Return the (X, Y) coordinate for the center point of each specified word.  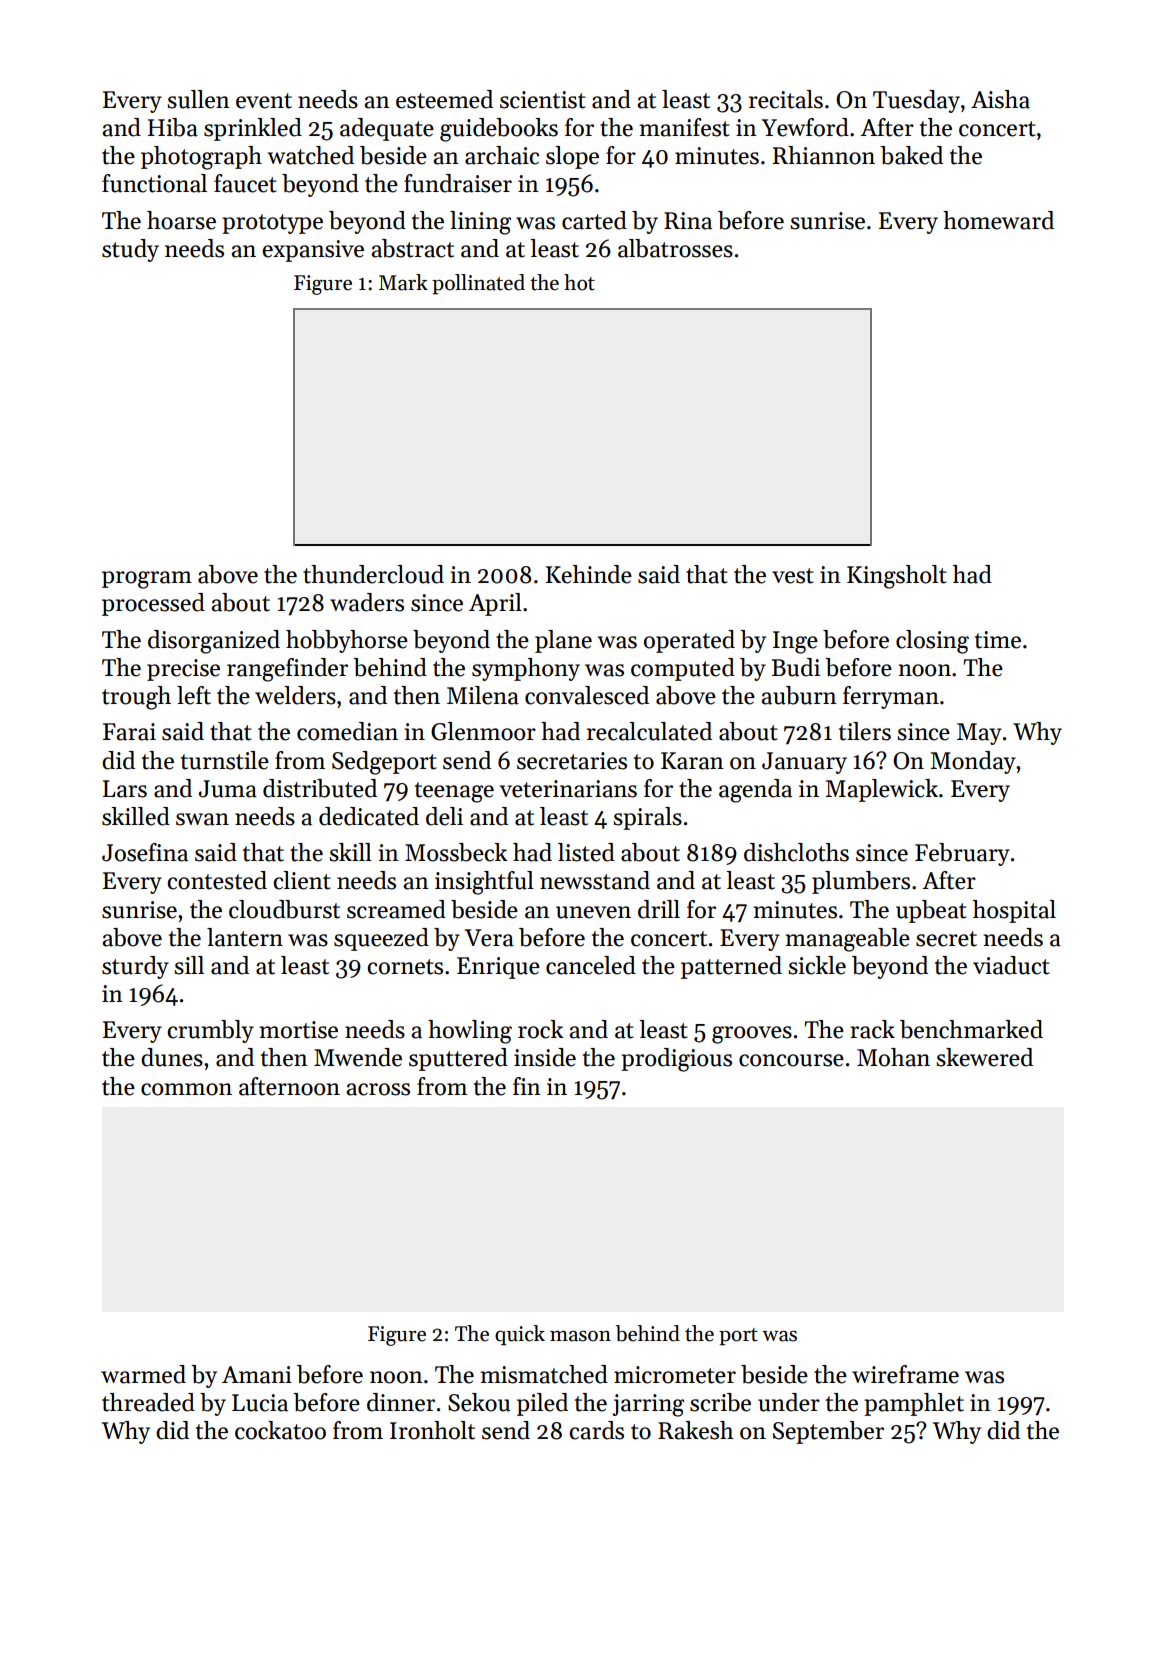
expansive (313, 251)
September (828, 1432)
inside (545, 1057)
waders (367, 602)
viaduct (1011, 965)
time (998, 640)
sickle (817, 965)
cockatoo (280, 1430)
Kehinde (589, 574)
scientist (543, 100)
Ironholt (432, 1430)
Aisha (1000, 99)
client (302, 880)
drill (659, 909)
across (378, 1089)
